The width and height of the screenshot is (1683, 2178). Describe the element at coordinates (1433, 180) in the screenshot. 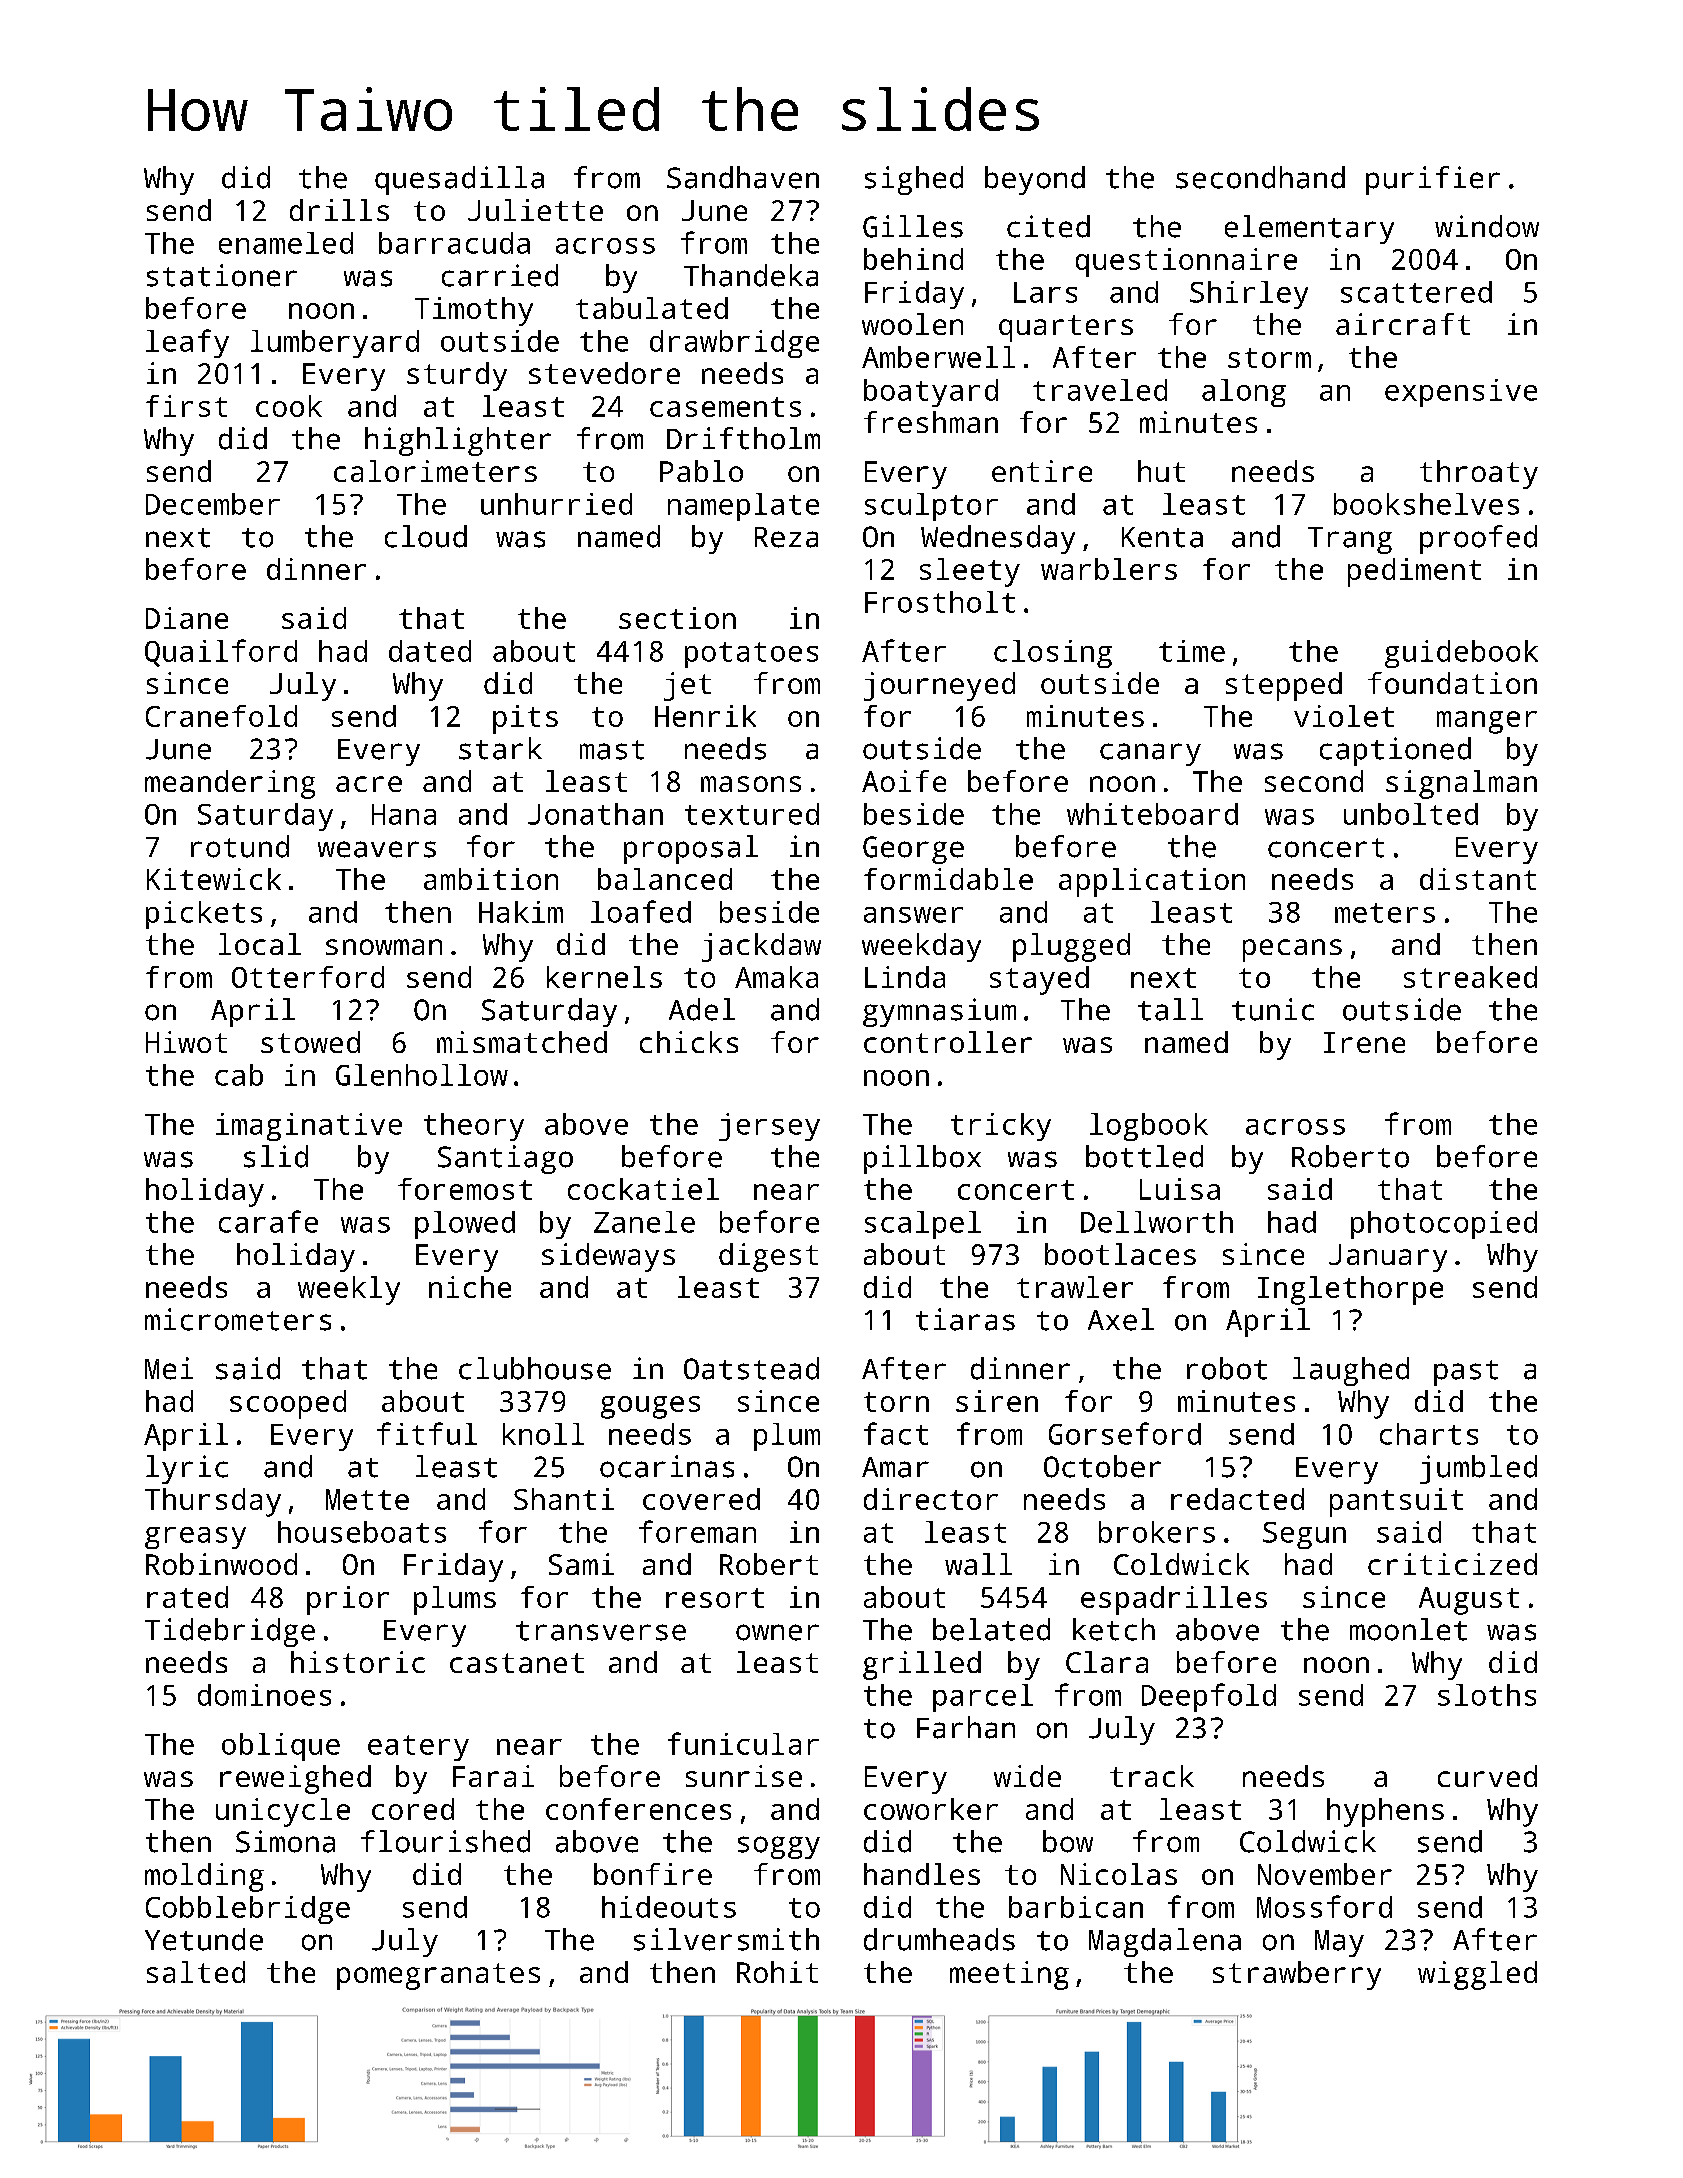

I see `purifier` at that location.
